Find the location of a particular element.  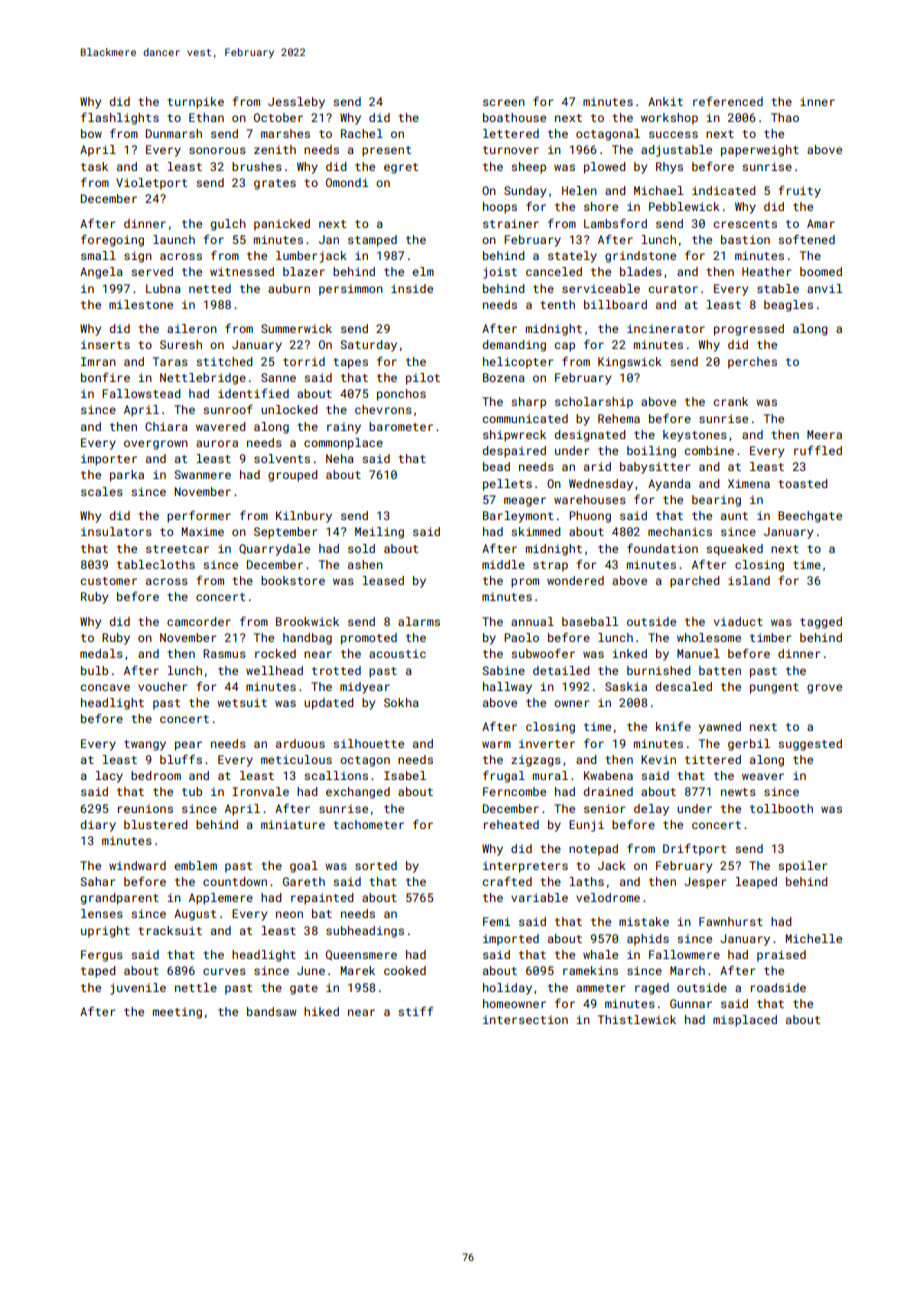

meeting is located at coordinates (177, 1013).
